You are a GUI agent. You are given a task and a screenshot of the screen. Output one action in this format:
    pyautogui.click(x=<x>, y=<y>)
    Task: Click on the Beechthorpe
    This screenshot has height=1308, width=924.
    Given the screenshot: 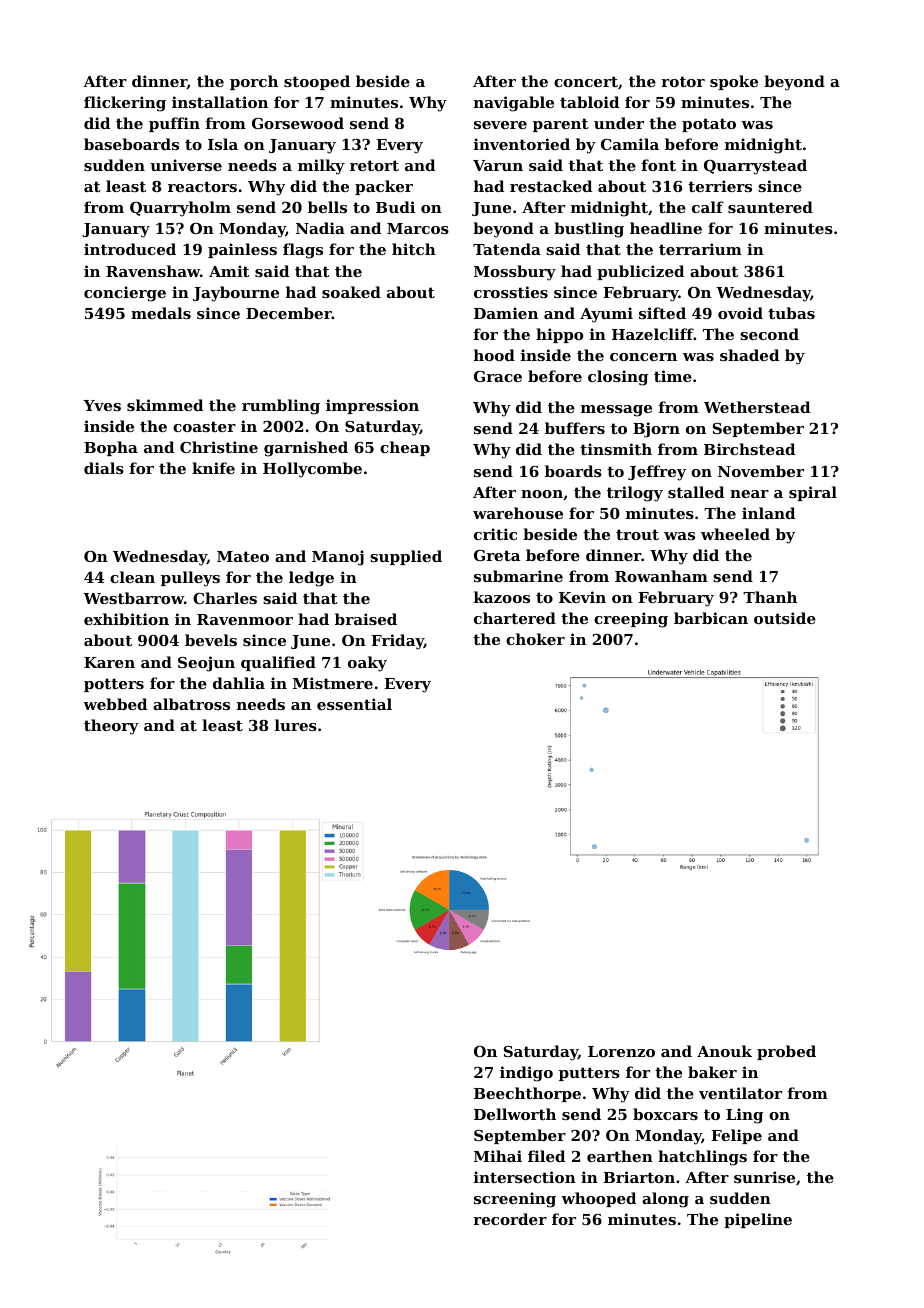 What is the action you would take?
    pyautogui.click(x=527, y=1094)
